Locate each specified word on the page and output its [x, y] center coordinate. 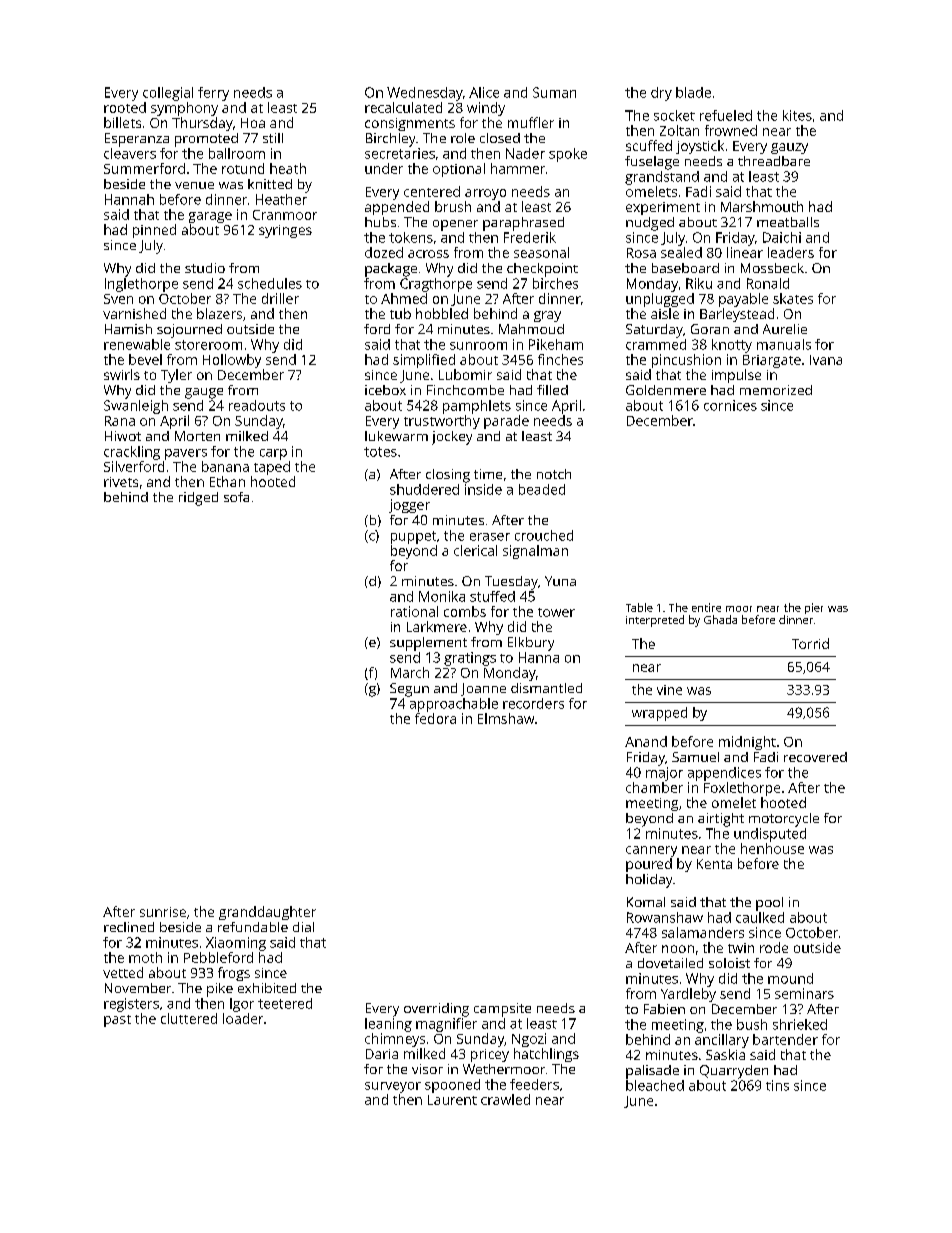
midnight [747, 743]
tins [777, 1085]
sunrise [163, 912]
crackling [132, 453]
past [117, 1021]
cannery [651, 851]
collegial [168, 94]
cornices [730, 405]
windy [486, 109]
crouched [544, 535]
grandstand [662, 178]
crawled [505, 1099]
